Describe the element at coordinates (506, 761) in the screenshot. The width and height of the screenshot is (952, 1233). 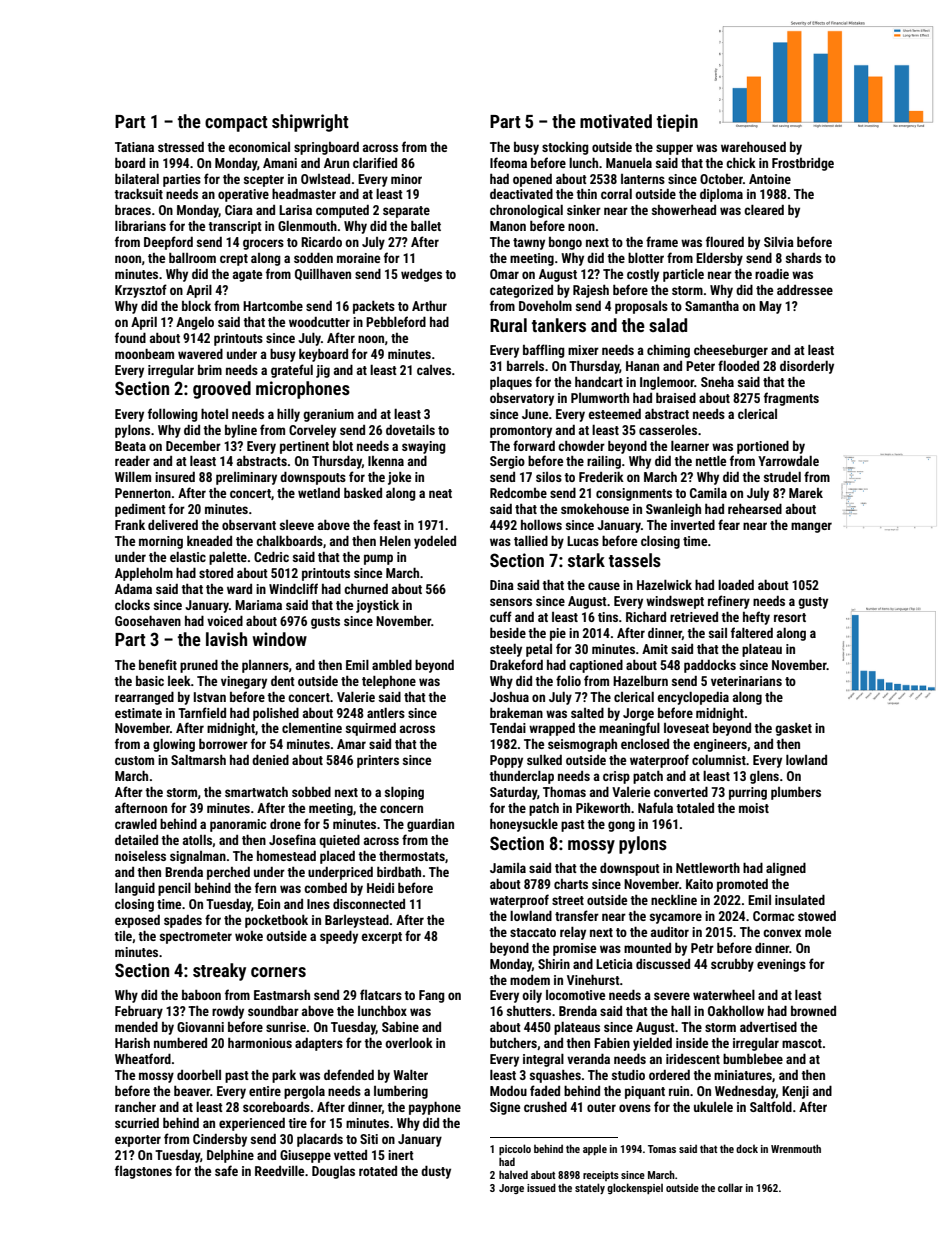
I see `Poppy` at that location.
